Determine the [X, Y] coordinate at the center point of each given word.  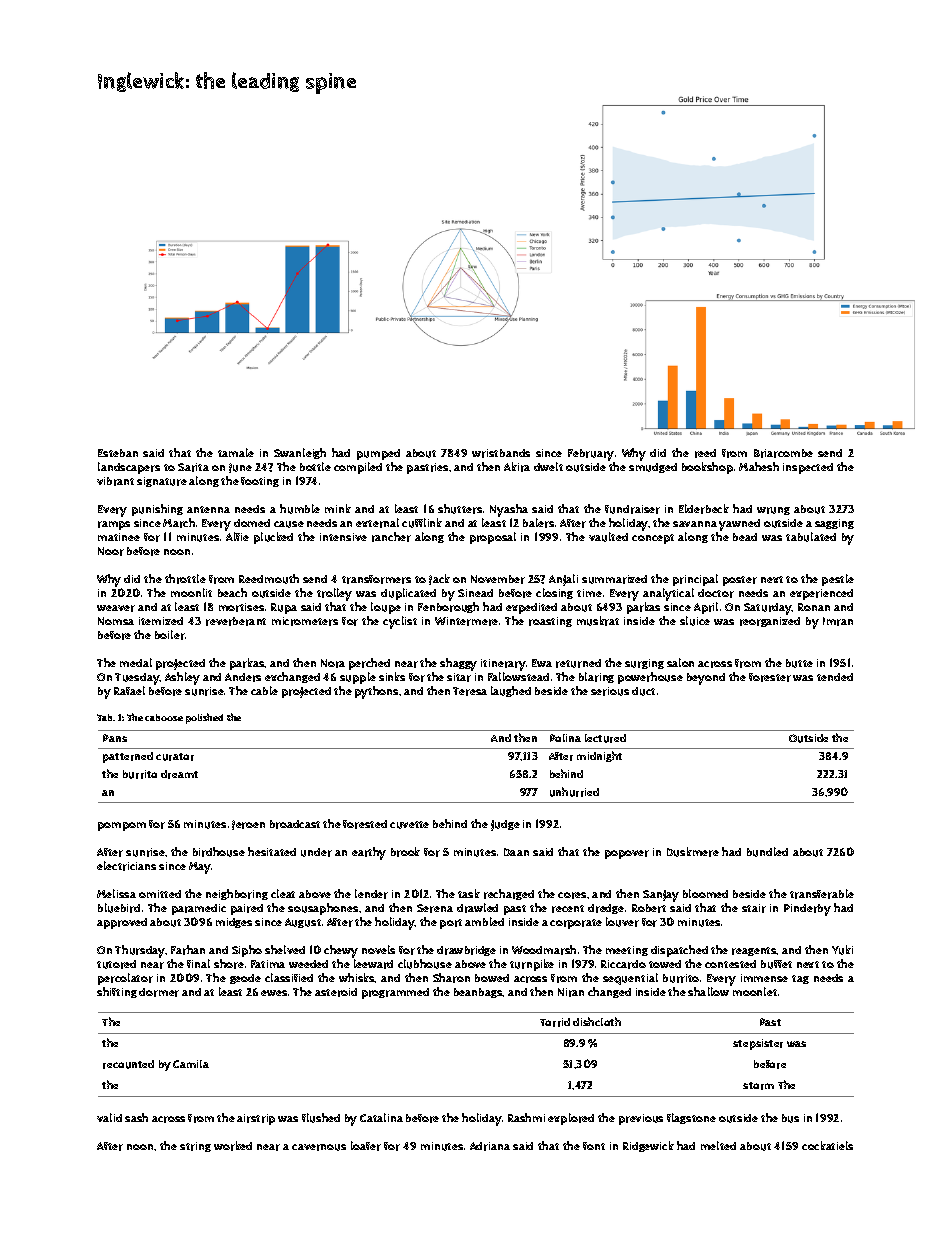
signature [162, 482]
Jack [439, 579]
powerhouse [650, 678]
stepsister [758, 1044]
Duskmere [693, 852]
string [195, 1147]
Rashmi [526, 1117]
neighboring [237, 894]
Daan [516, 852]
